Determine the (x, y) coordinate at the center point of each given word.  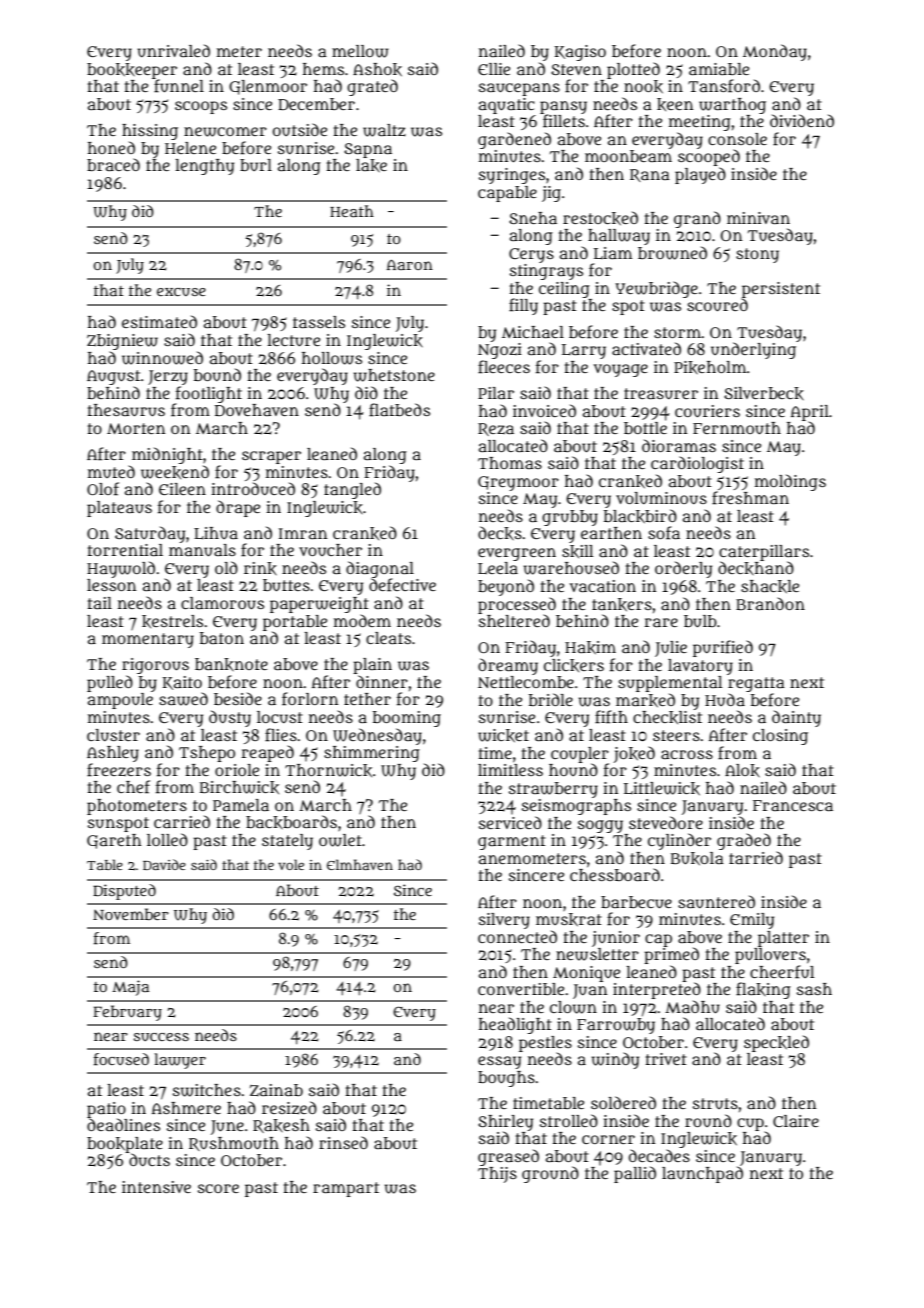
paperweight (319, 605)
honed (111, 147)
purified (723, 648)
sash (814, 989)
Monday (775, 52)
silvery (504, 921)
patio (106, 1110)
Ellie (494, 69)
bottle (645, 428)
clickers (574, 665)
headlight (515, 1025)
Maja (130, 988)
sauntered (716, 901)
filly (523, 306)
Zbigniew (122, 342)
